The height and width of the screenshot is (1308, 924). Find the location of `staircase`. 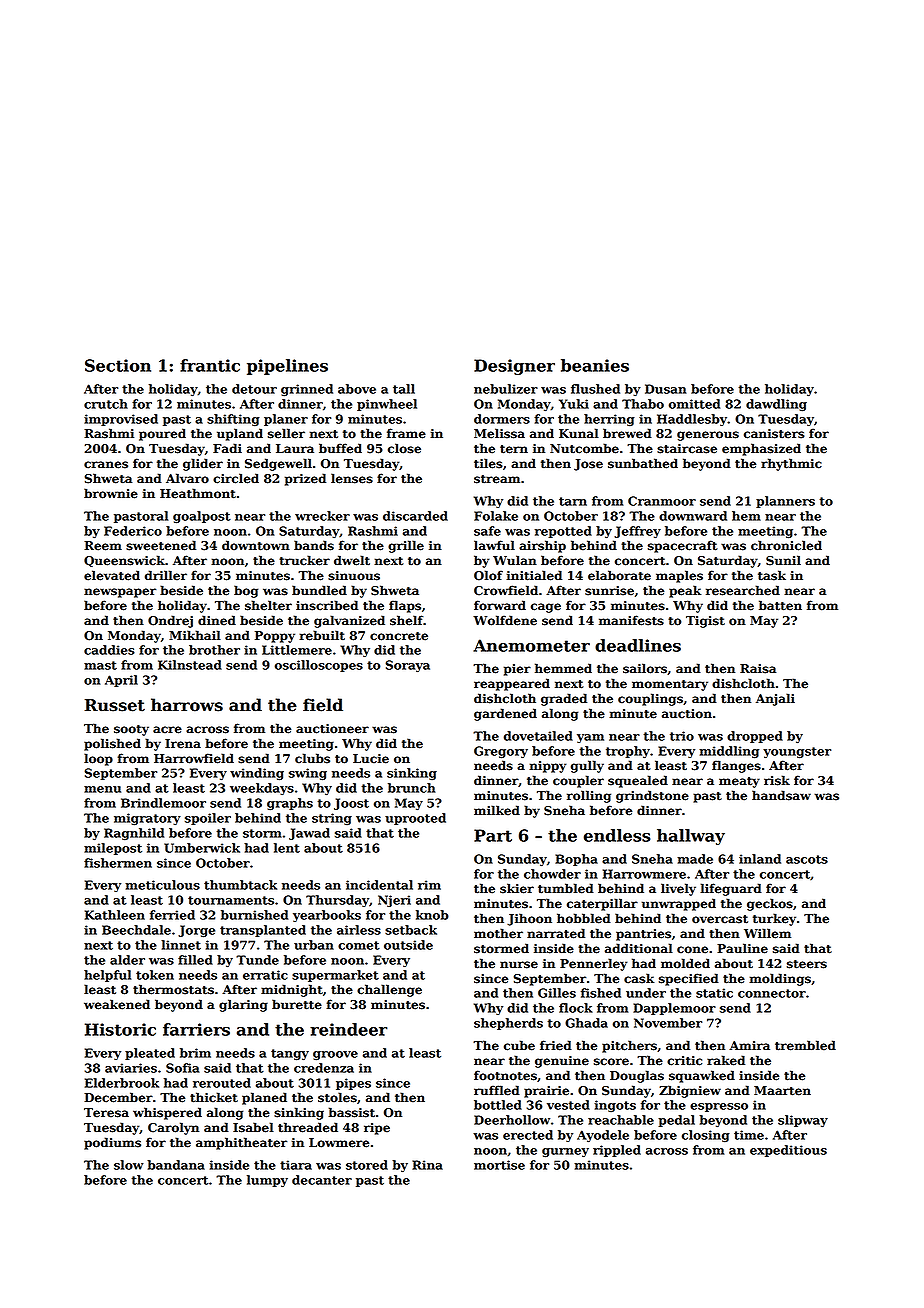

staircase is located at coordinates (687, 449).
